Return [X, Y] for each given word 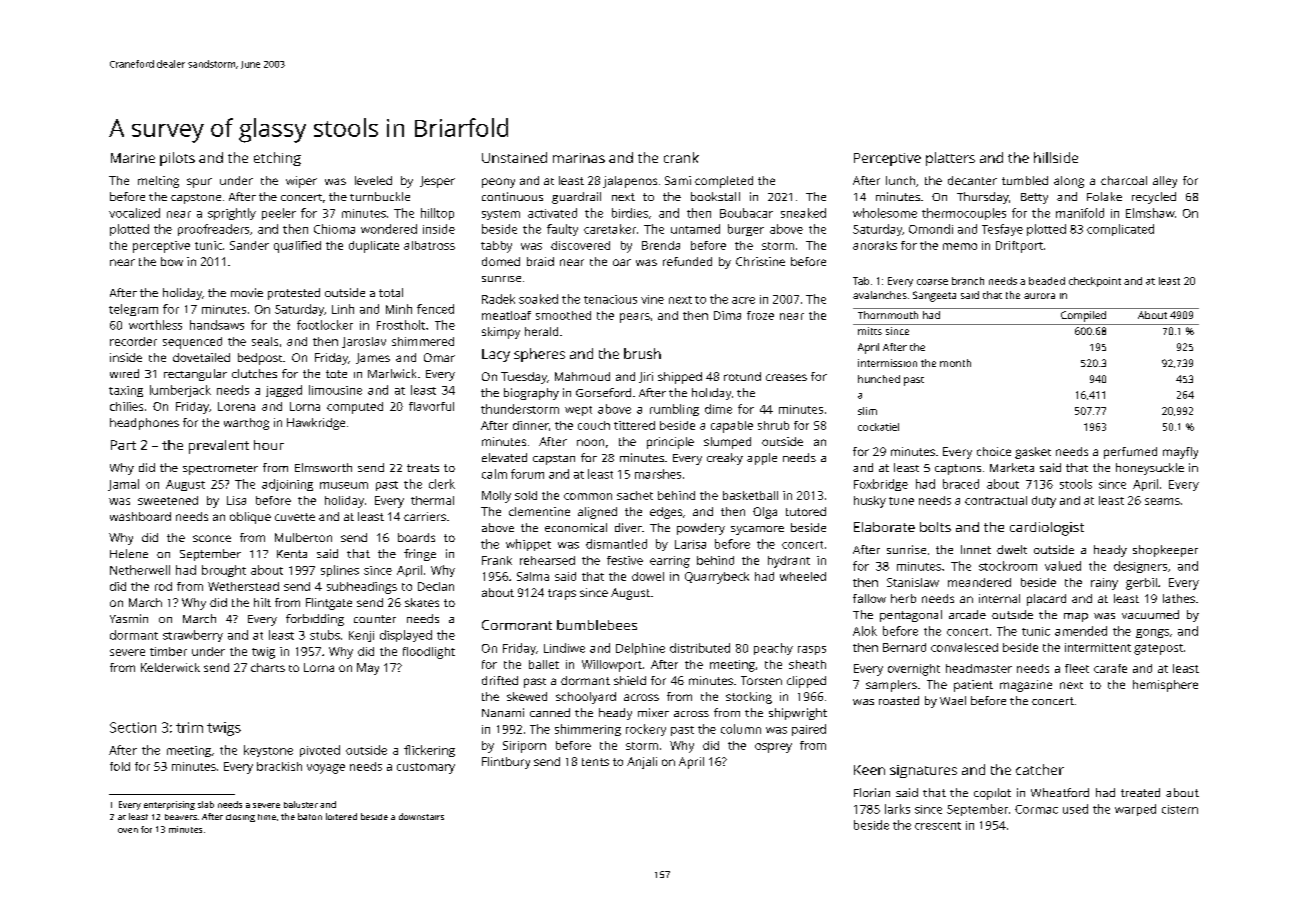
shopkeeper [1165, 551]
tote [336, 374]
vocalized [134, 213]
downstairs [421, 816]
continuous [512, 196]
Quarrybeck [717, 578]
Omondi [931, 229]
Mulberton [303, 537]
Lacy [496, 355]
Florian [872, 792]
